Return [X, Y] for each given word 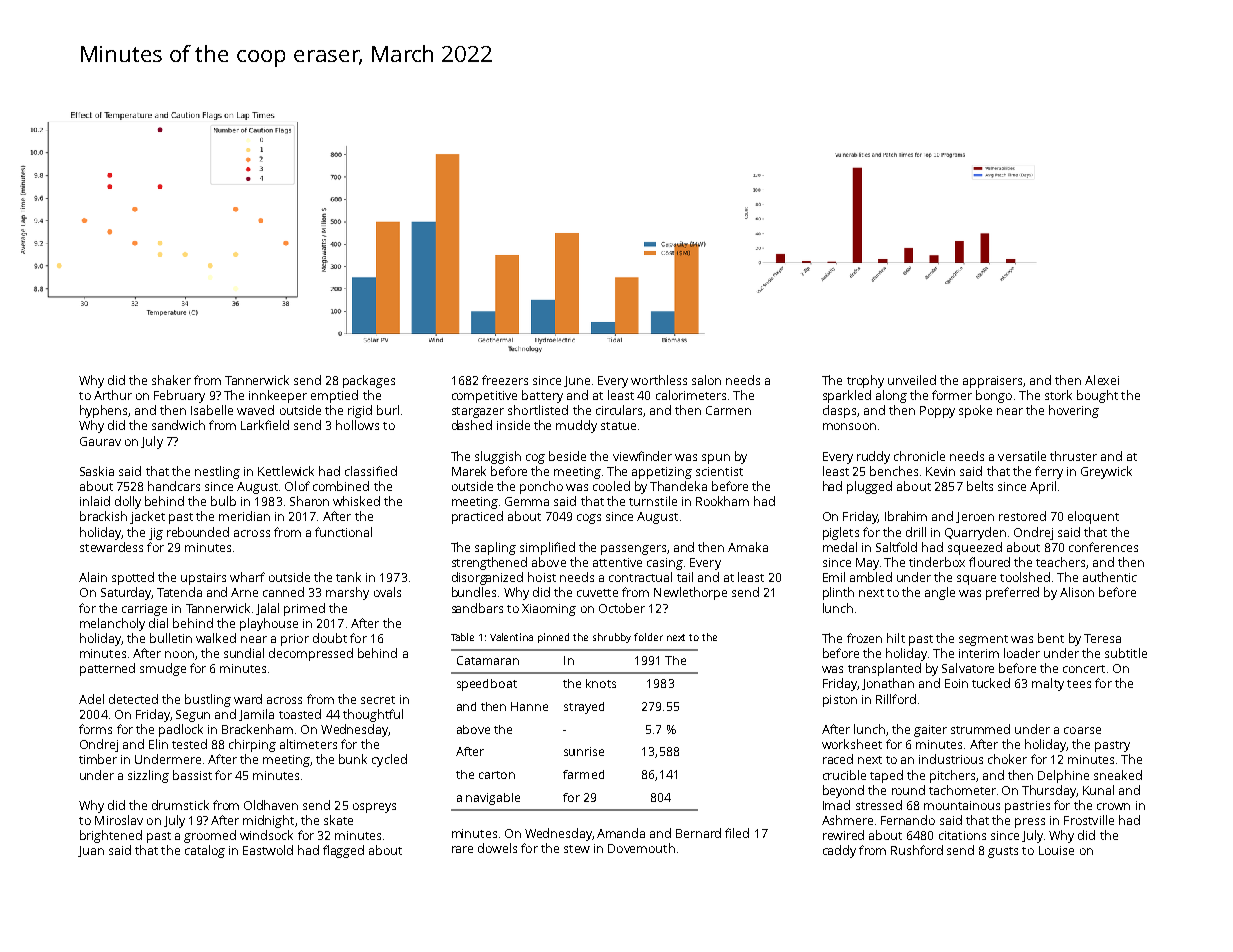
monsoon [849, 426]
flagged [343, 851]
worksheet [852, 744]
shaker [171, 380]
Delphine [1063, 776]
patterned [107, 669]
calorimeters [691, 395]
